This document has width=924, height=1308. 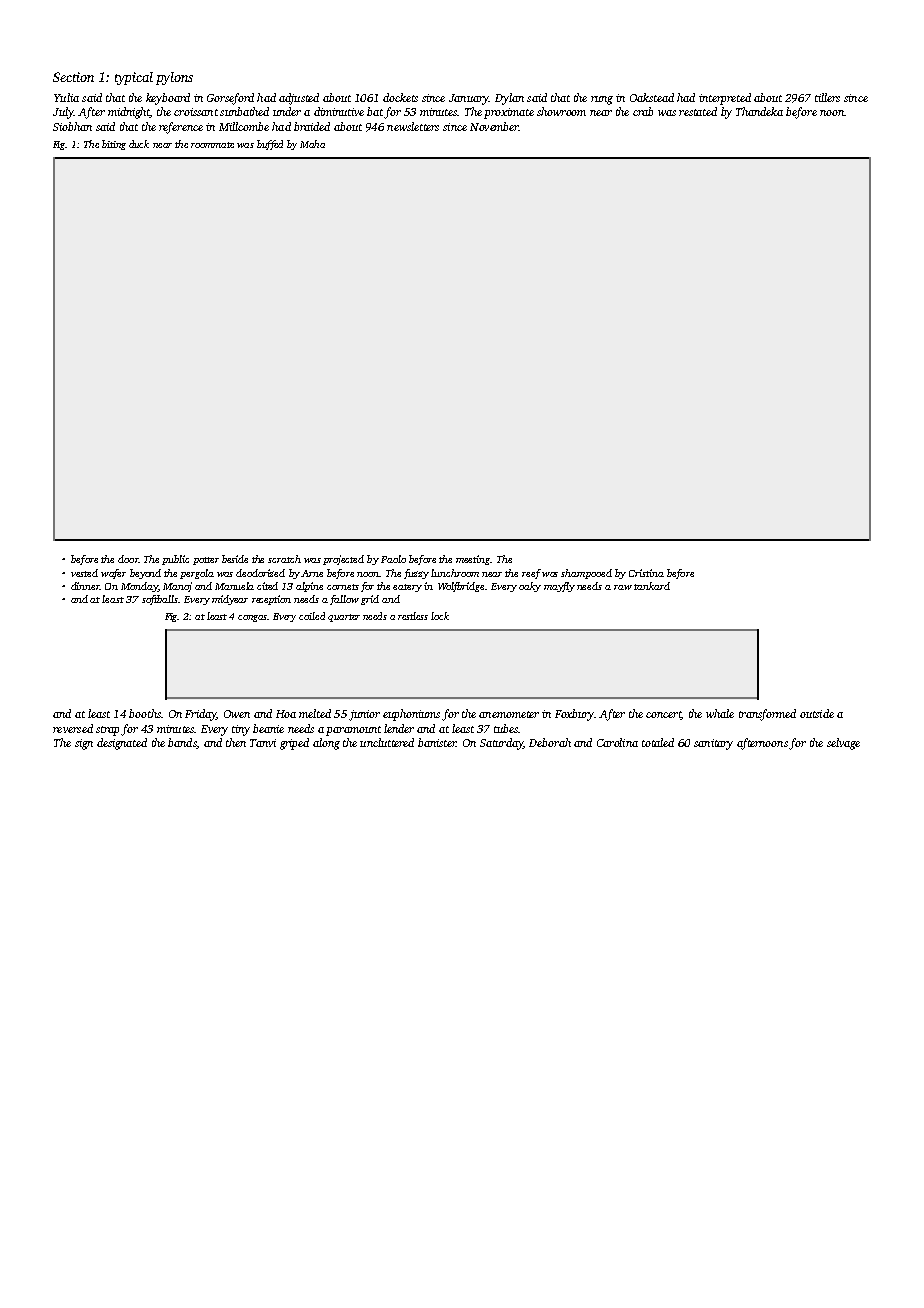 I want to click on Thandeka, so click(x=759, y=111).
